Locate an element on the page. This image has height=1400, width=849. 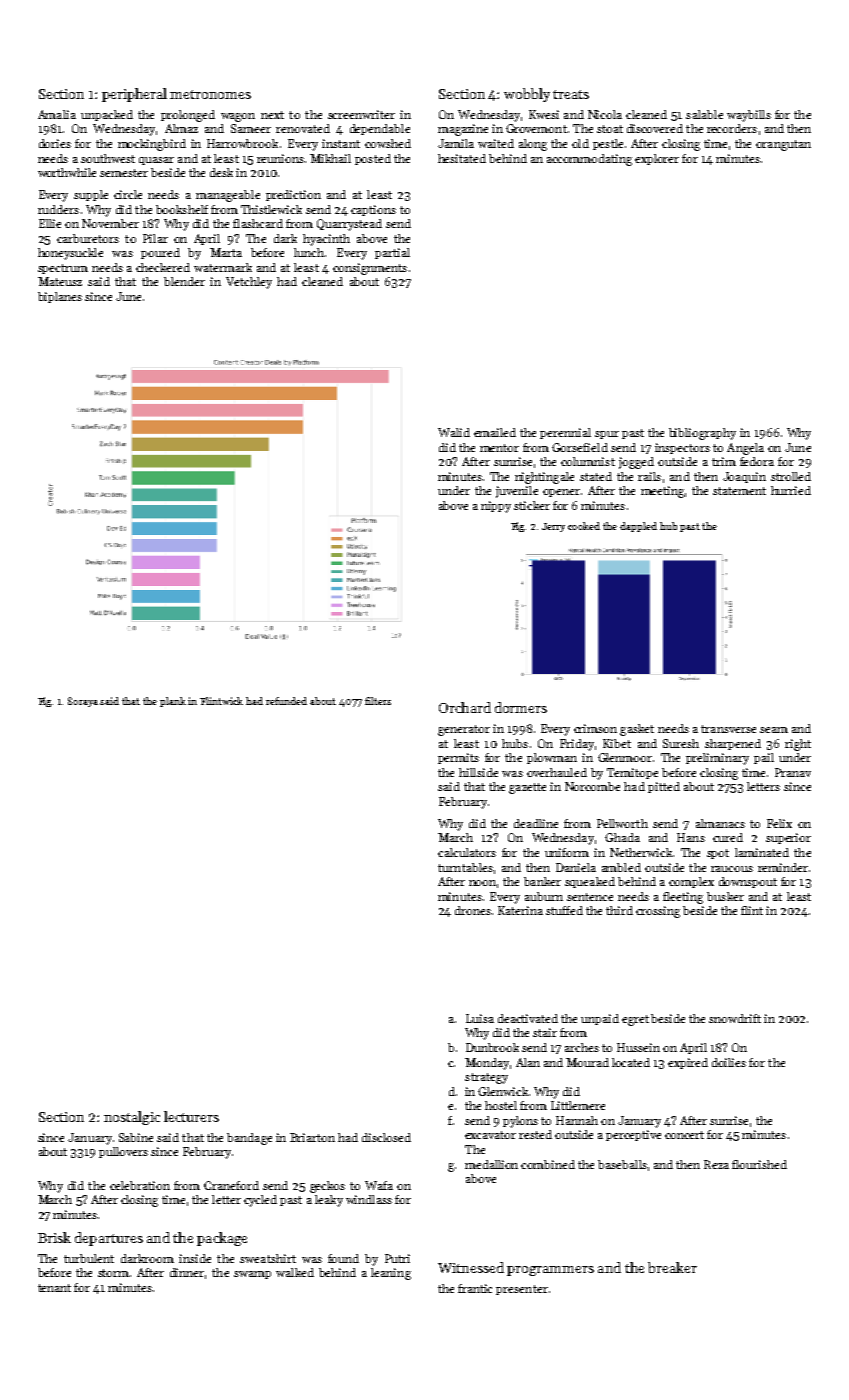
orangutan is located at coordinates (783, 145).
